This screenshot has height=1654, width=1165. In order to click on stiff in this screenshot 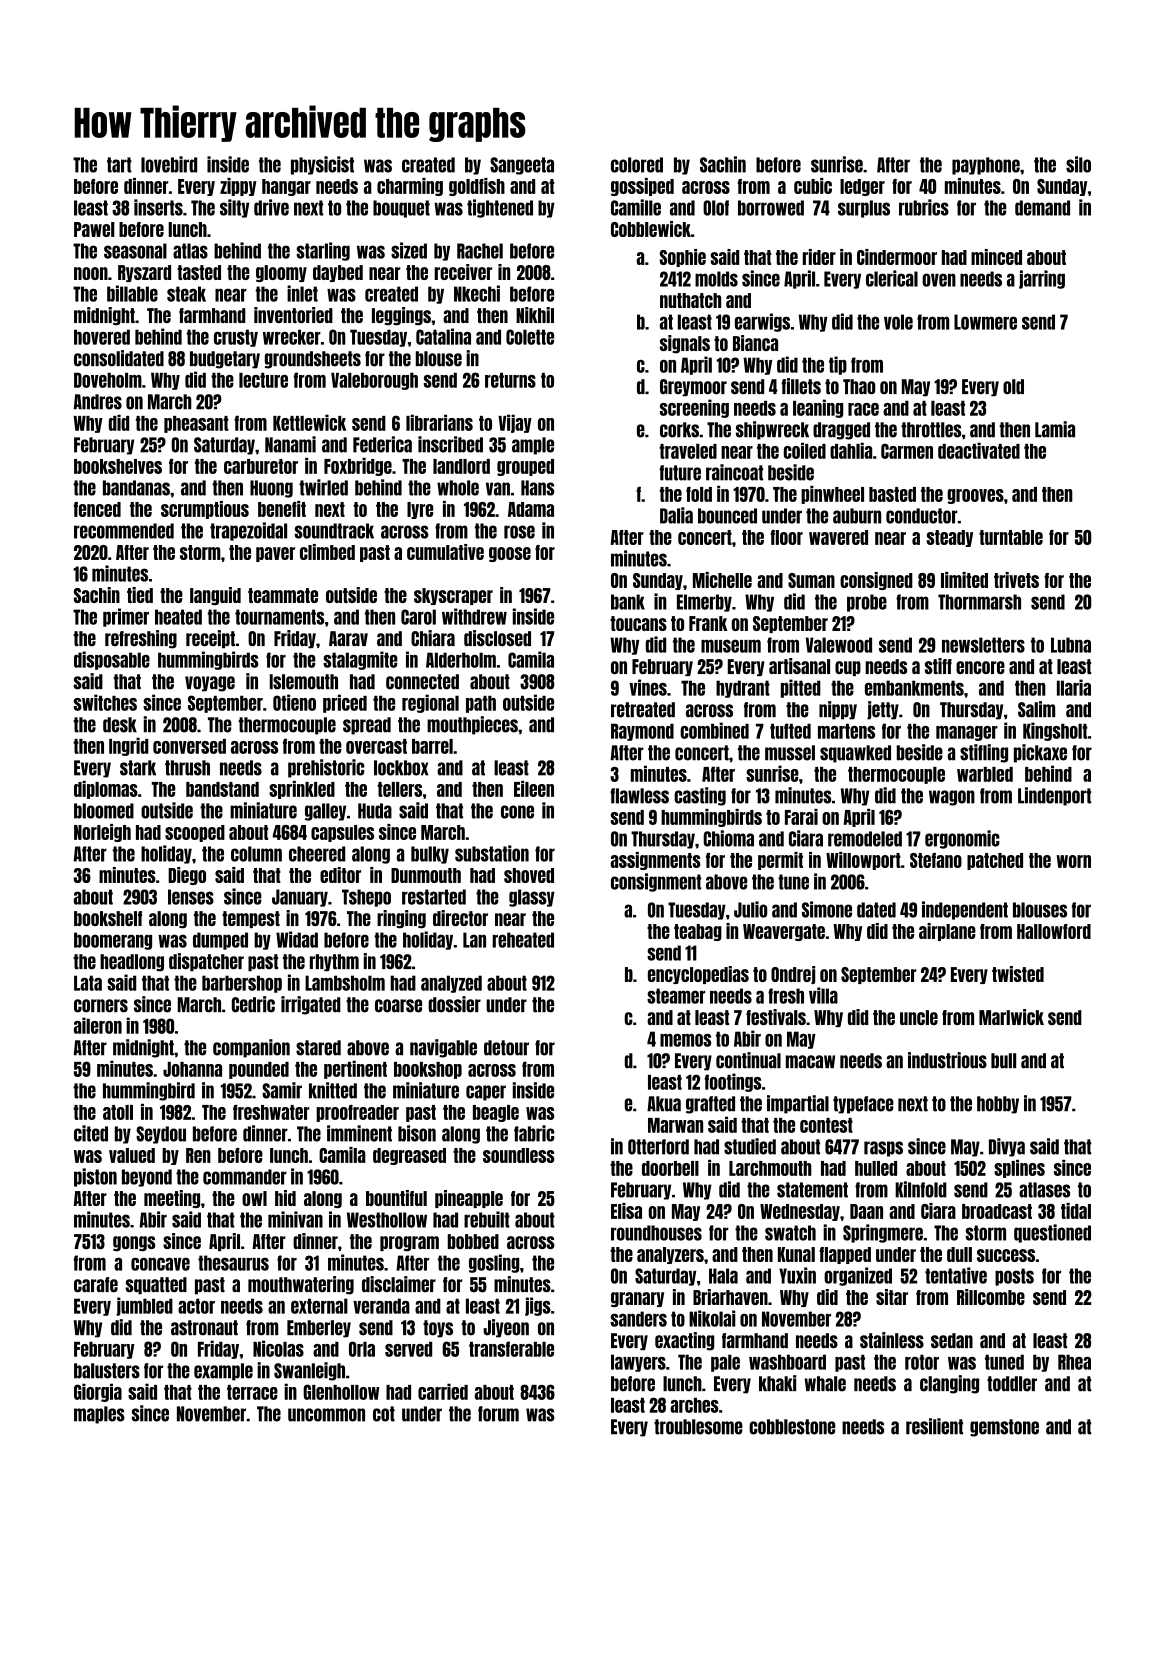, I will do `click(938, 666)`.
